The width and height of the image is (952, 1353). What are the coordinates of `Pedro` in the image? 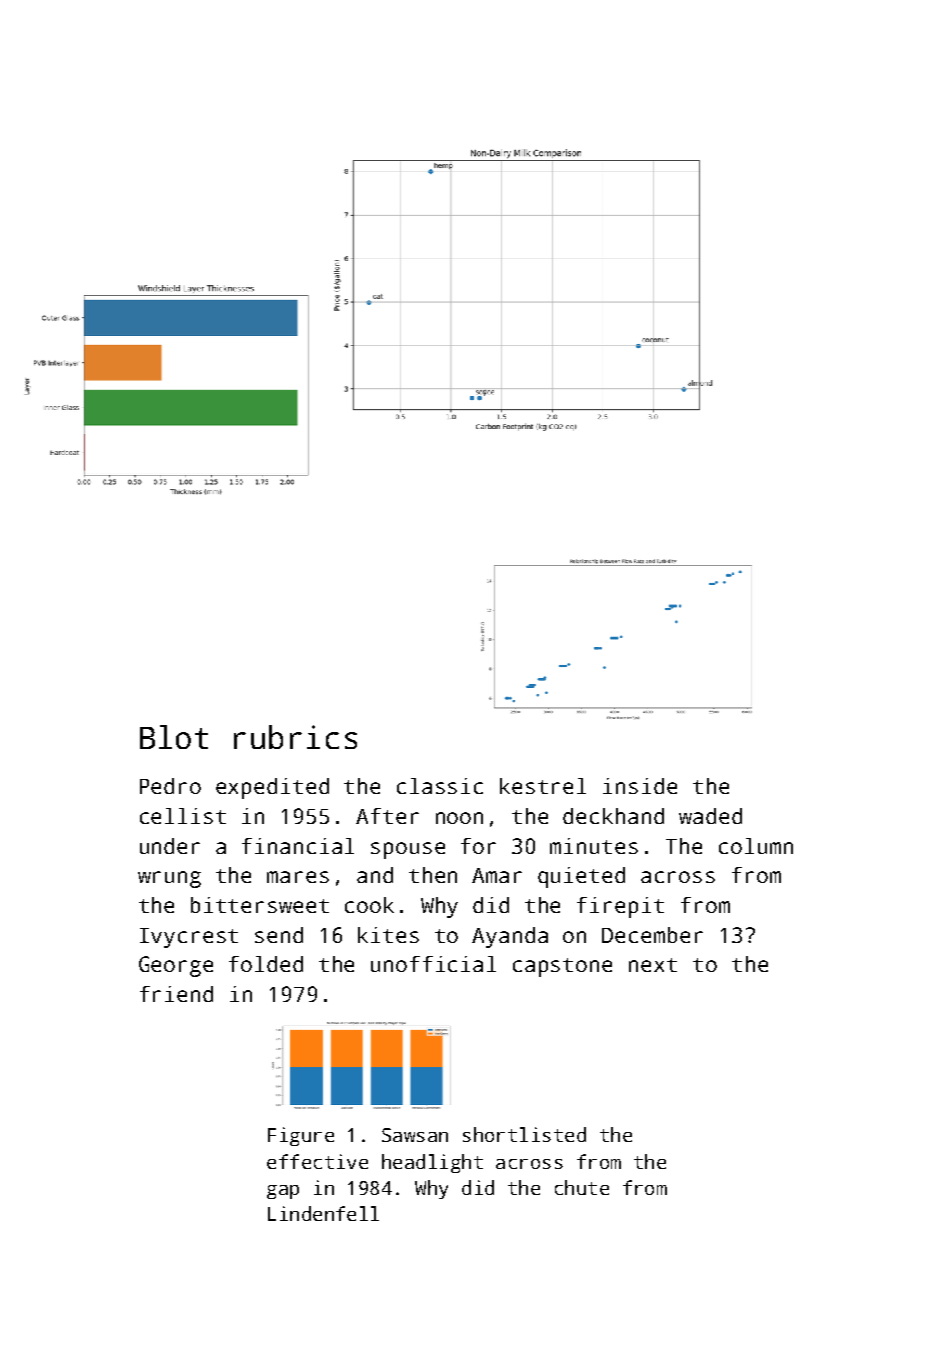 It's located at (170, 786).
